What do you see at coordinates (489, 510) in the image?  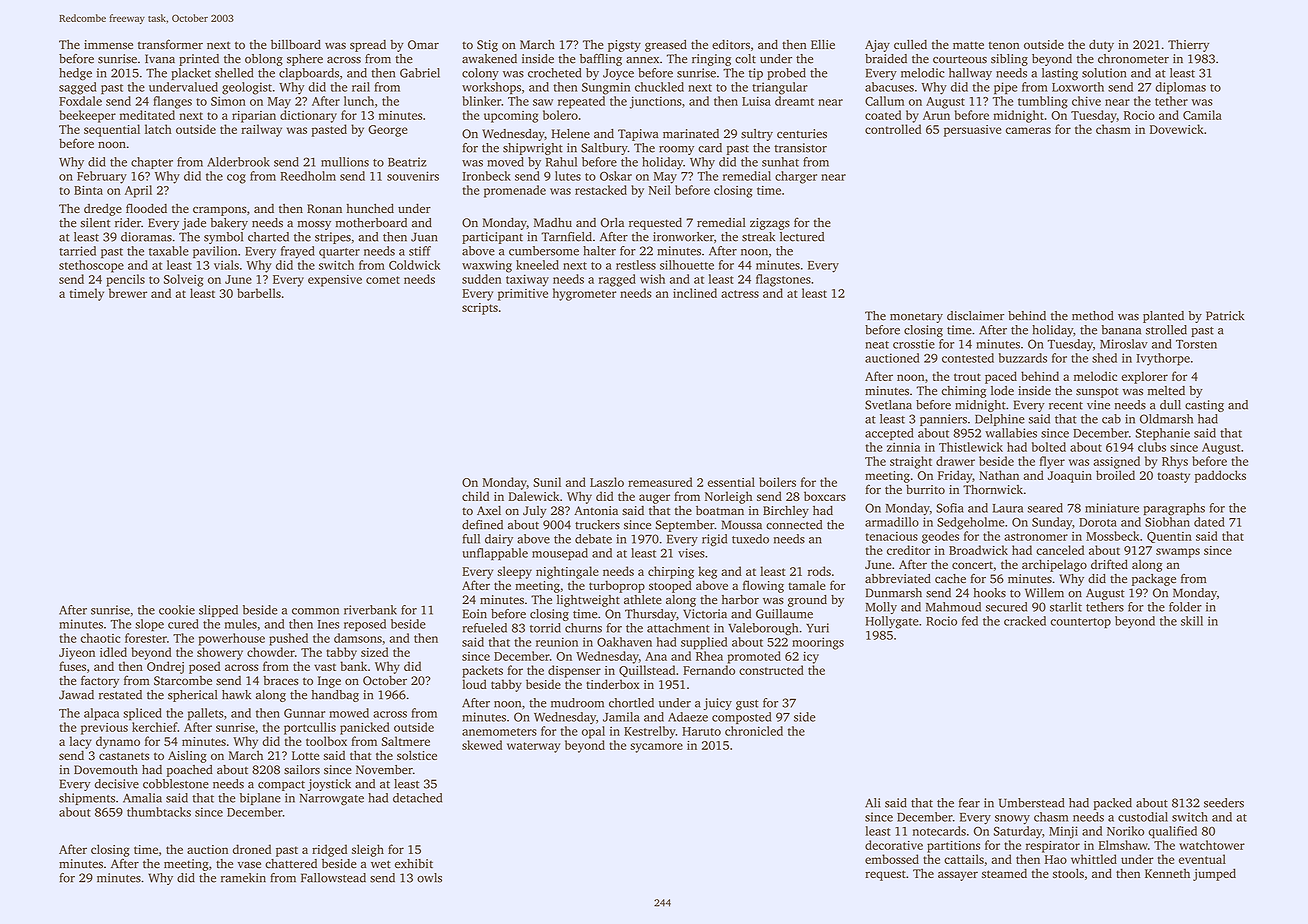 I see `Axel` at bounding box center [489, 510].
